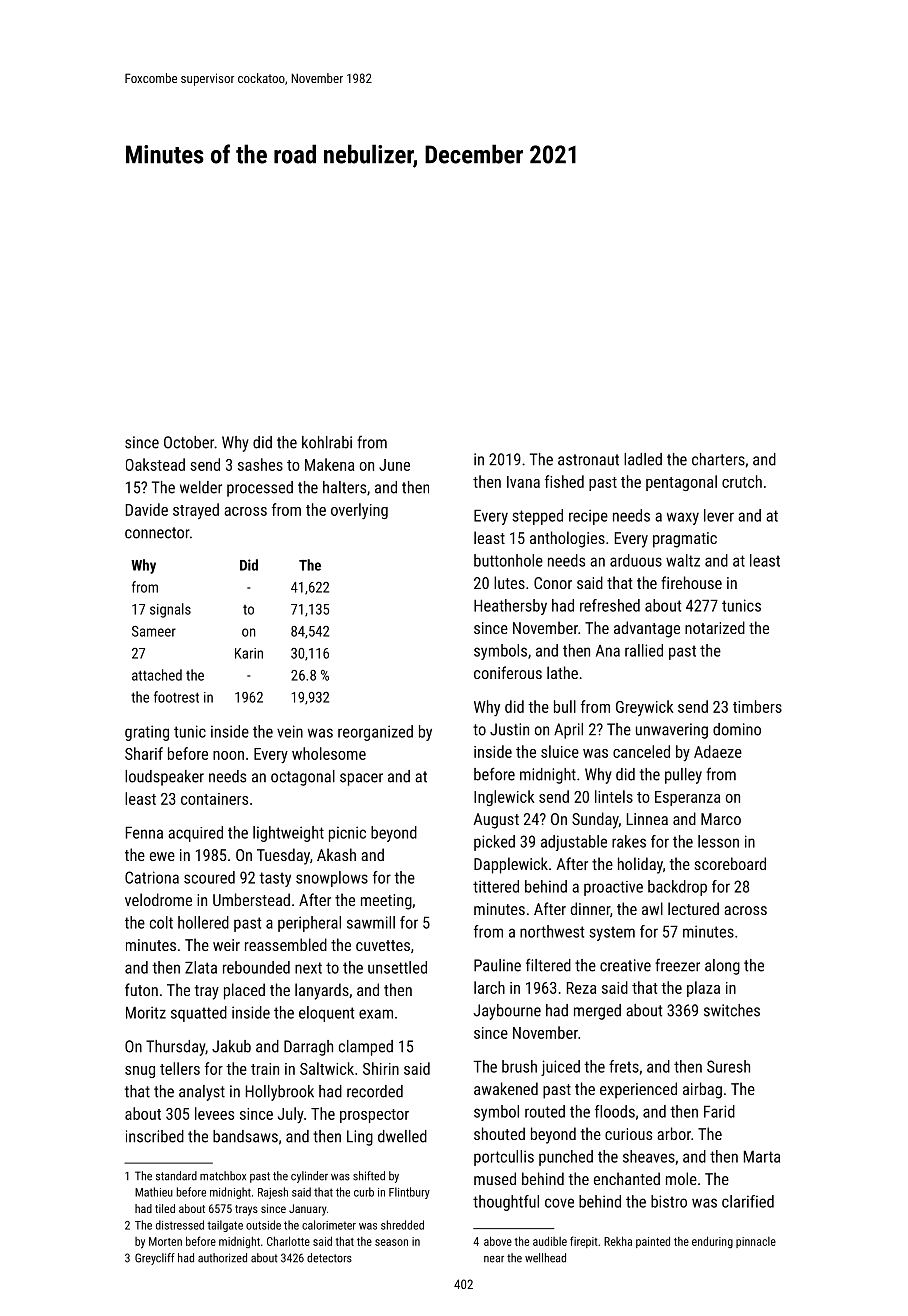 This screenshot has height=1316, width=908. What do you see at coordinates (732, 1010) in the screenshot?
I see `switches` at bounding box center [732, 1010].
